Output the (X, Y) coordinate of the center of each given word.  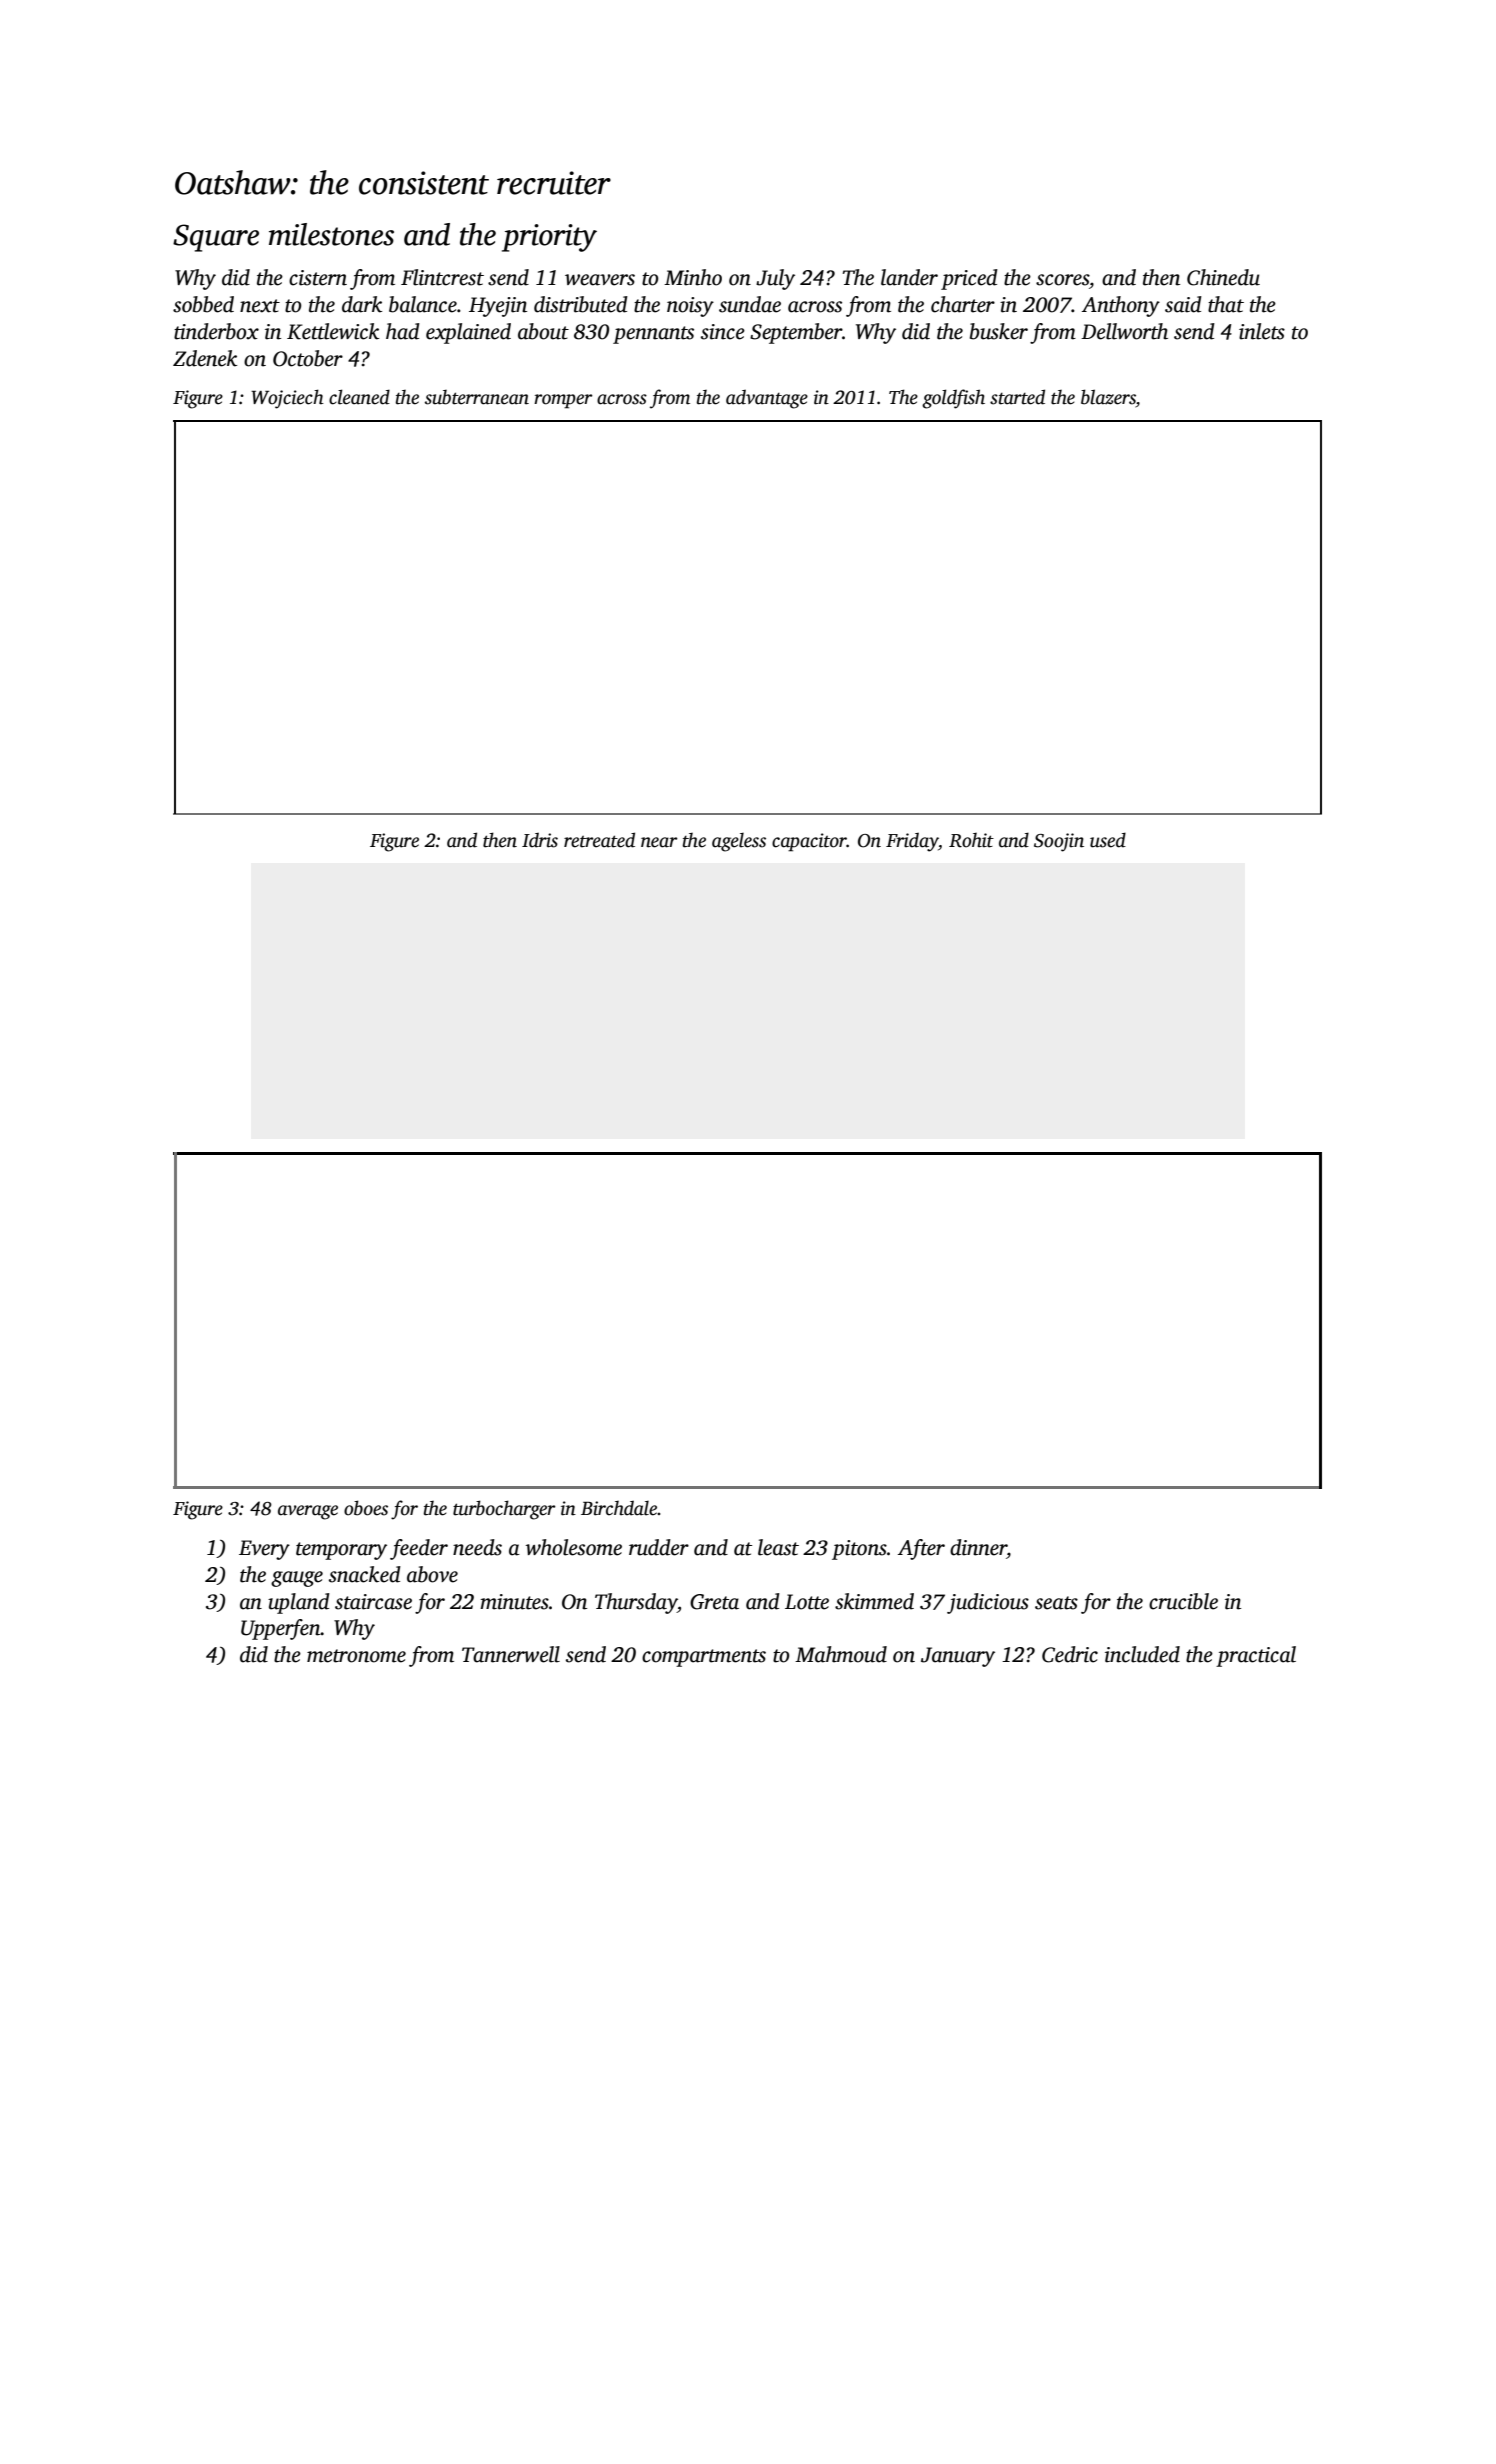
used (1108, 840)
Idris (540, 840)
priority (549, 238)
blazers (1108, 398)
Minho (693, 277)
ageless (739, 842)
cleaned (359, 397)
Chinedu (1223, 277)
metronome (356, 1656)
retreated (599, 840)
